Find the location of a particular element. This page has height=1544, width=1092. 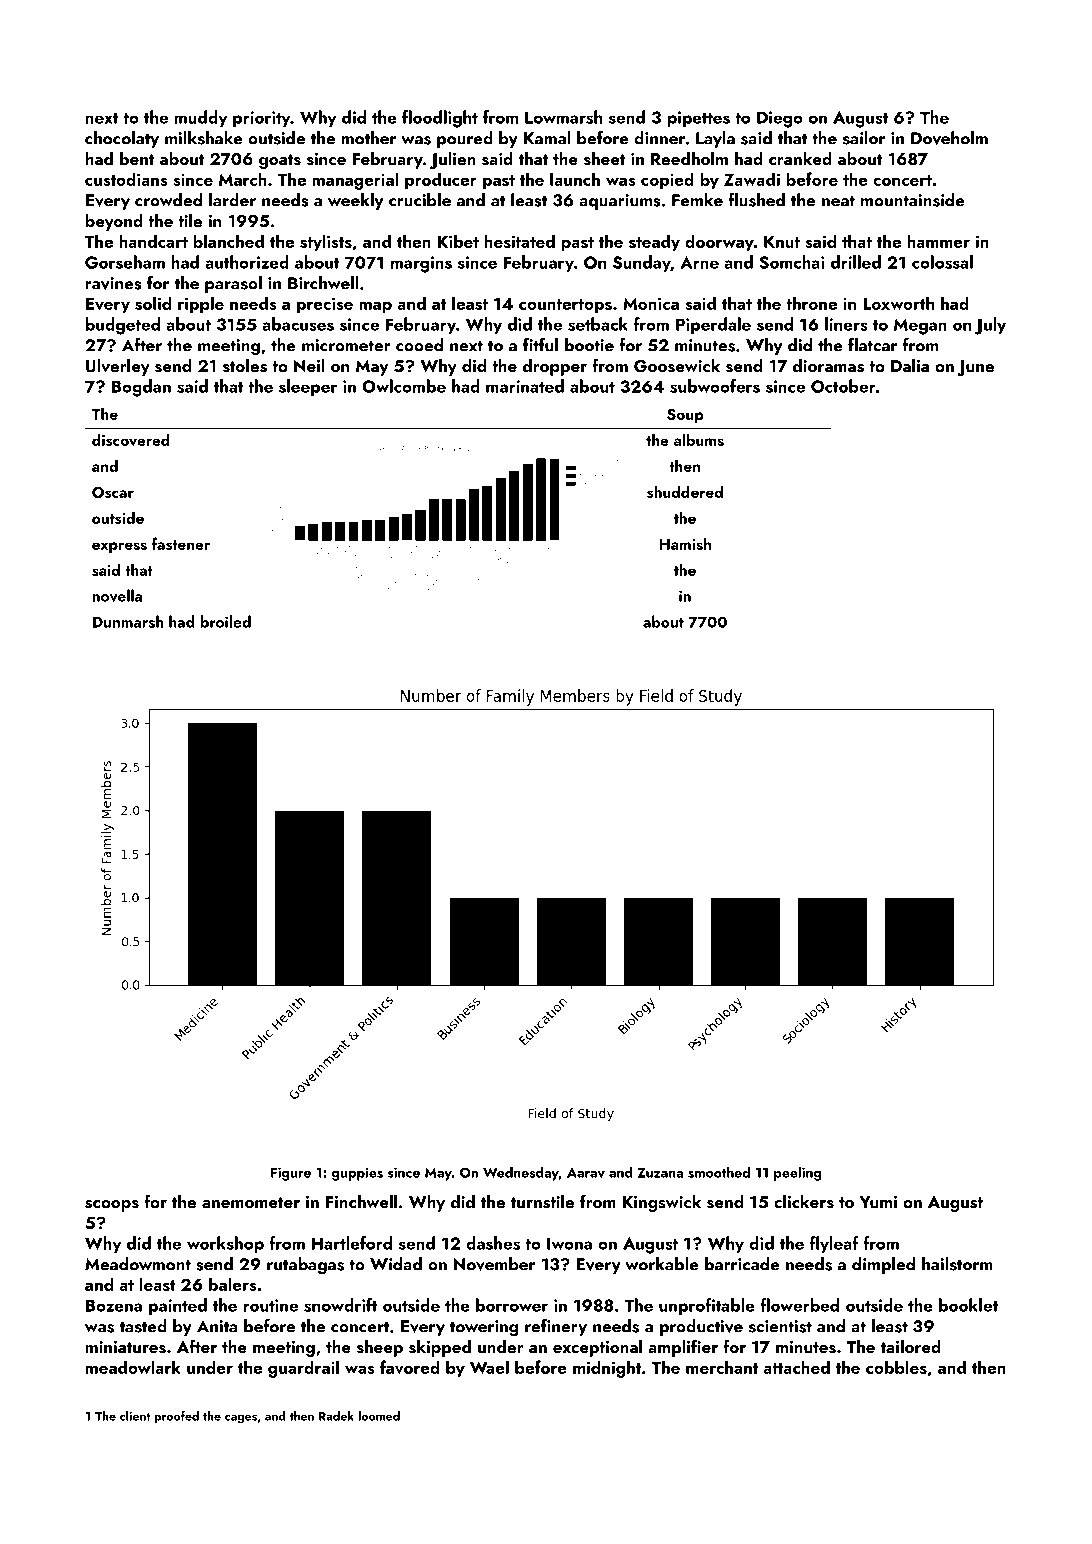

loomed is located at coordinates (379, 1416).
